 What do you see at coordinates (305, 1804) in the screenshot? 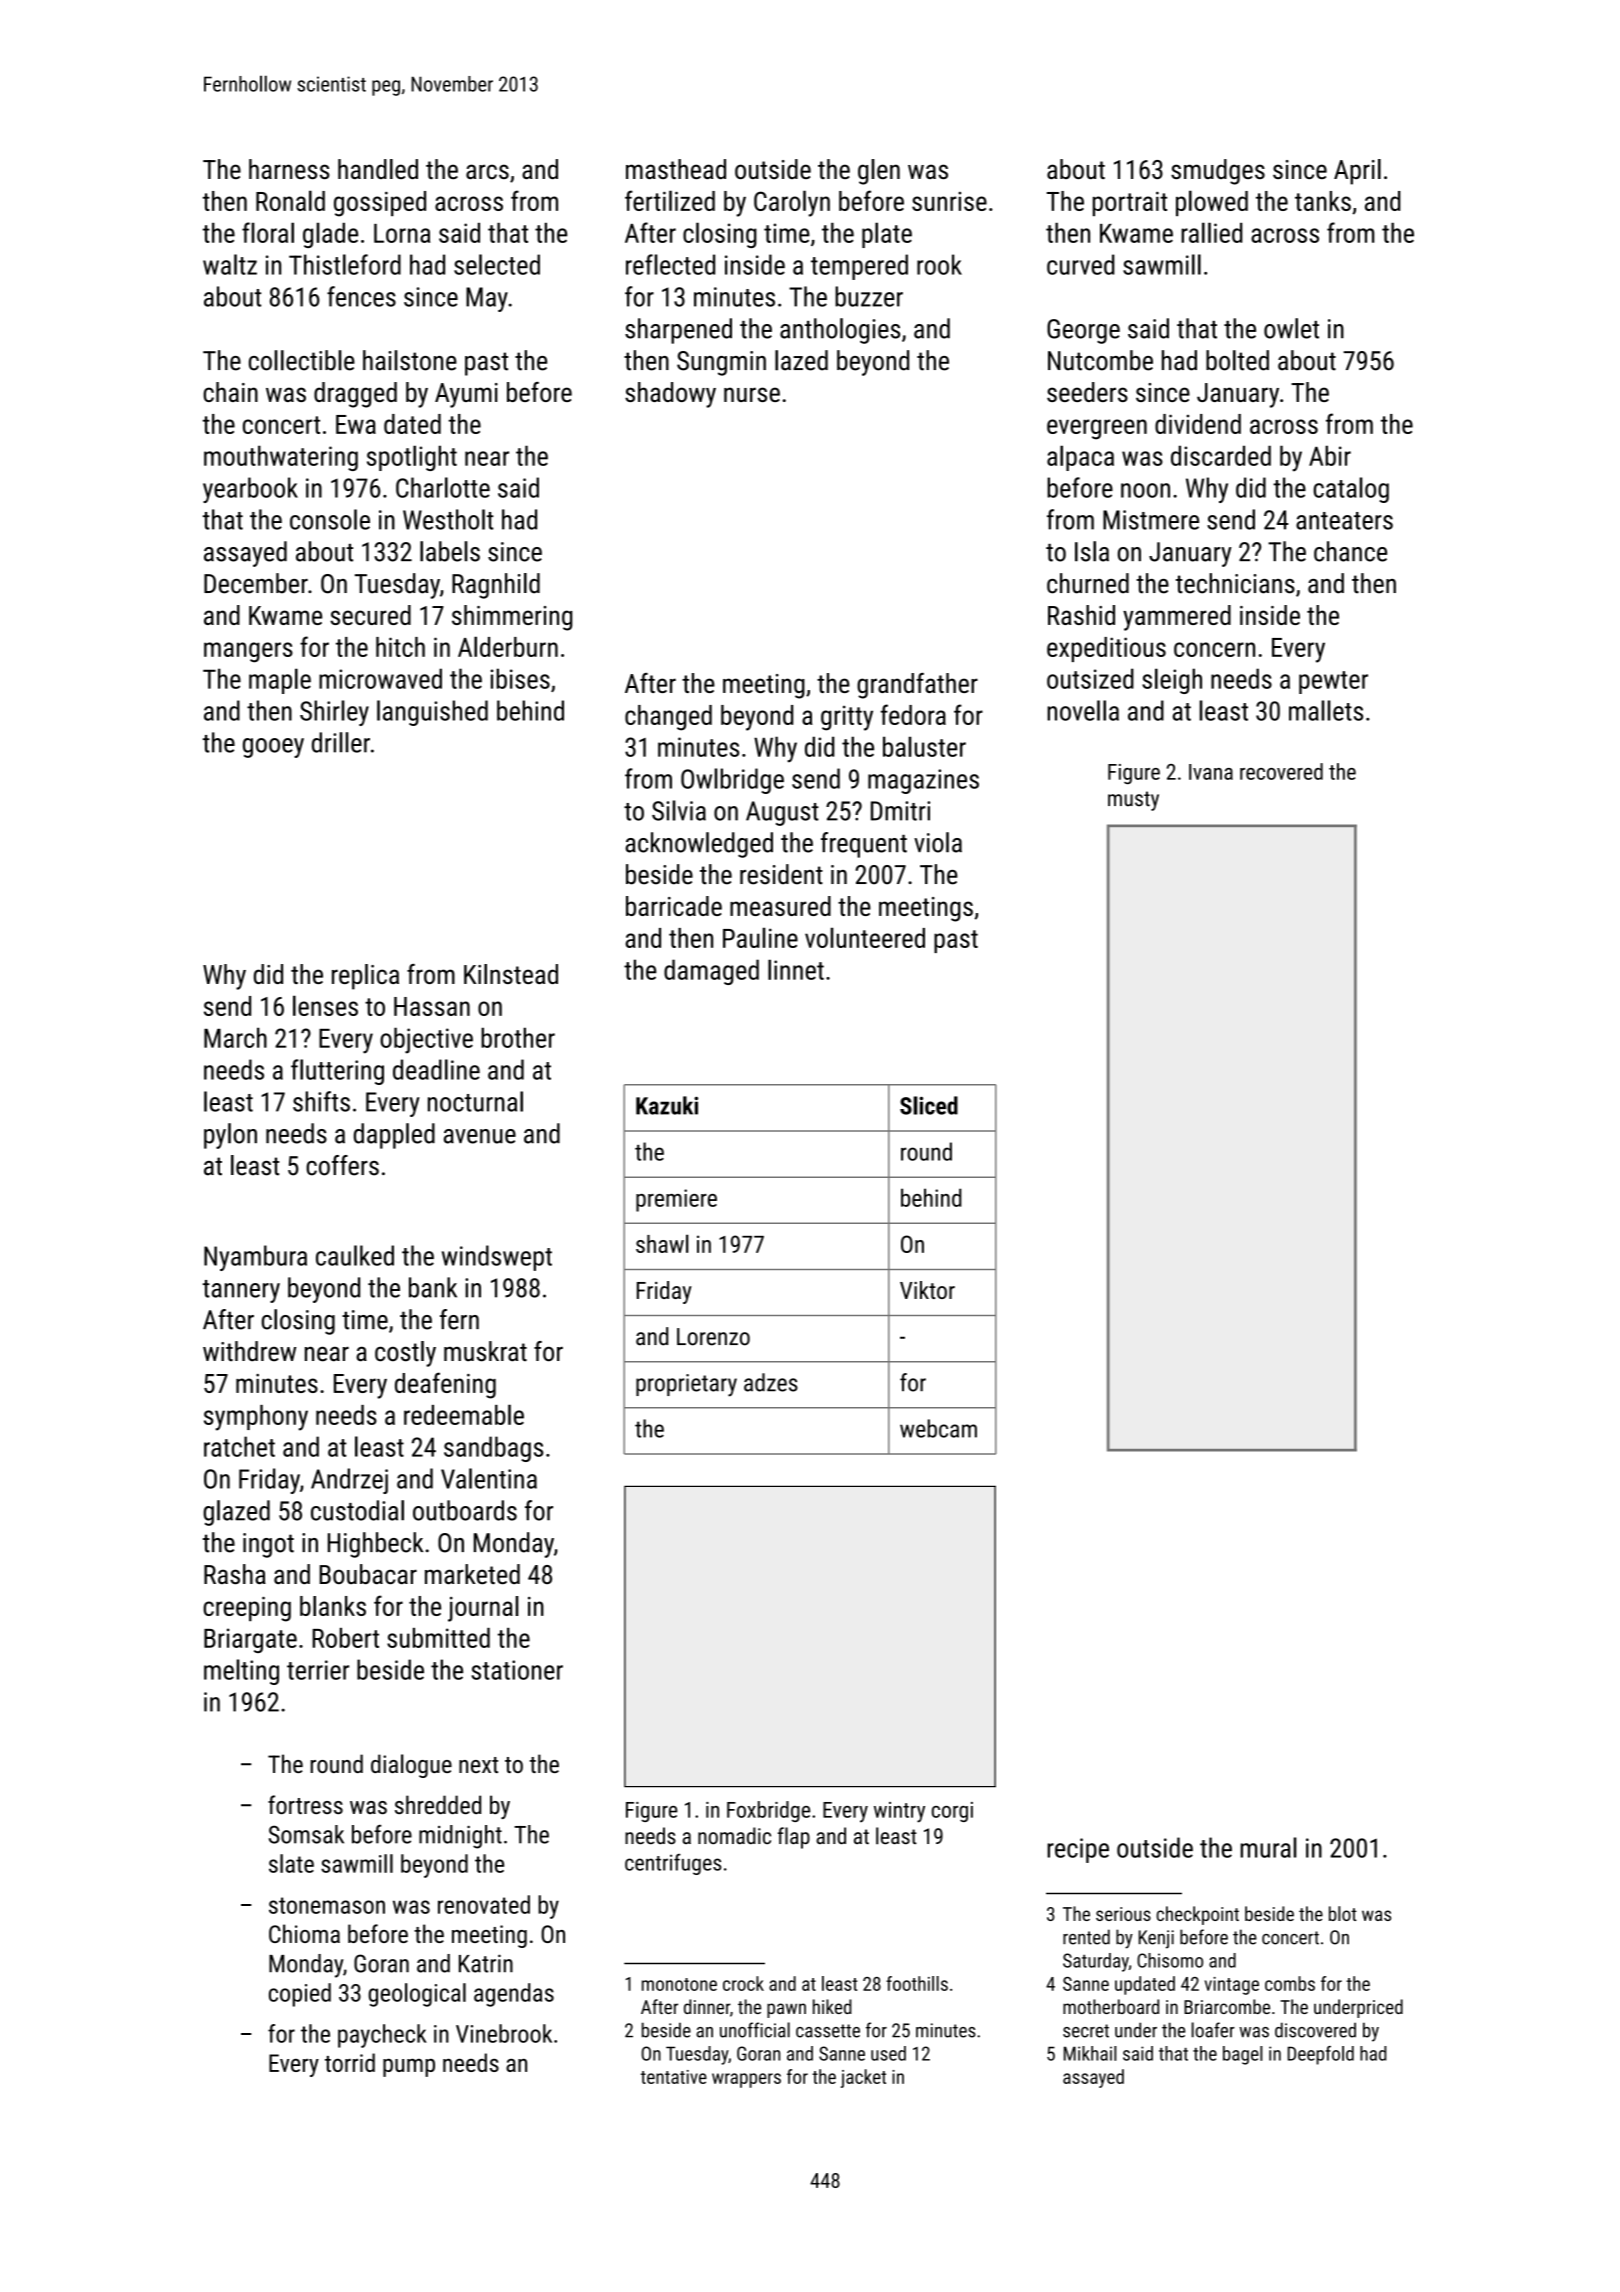
I see `fortress` at bounding box center [305, 1804].
